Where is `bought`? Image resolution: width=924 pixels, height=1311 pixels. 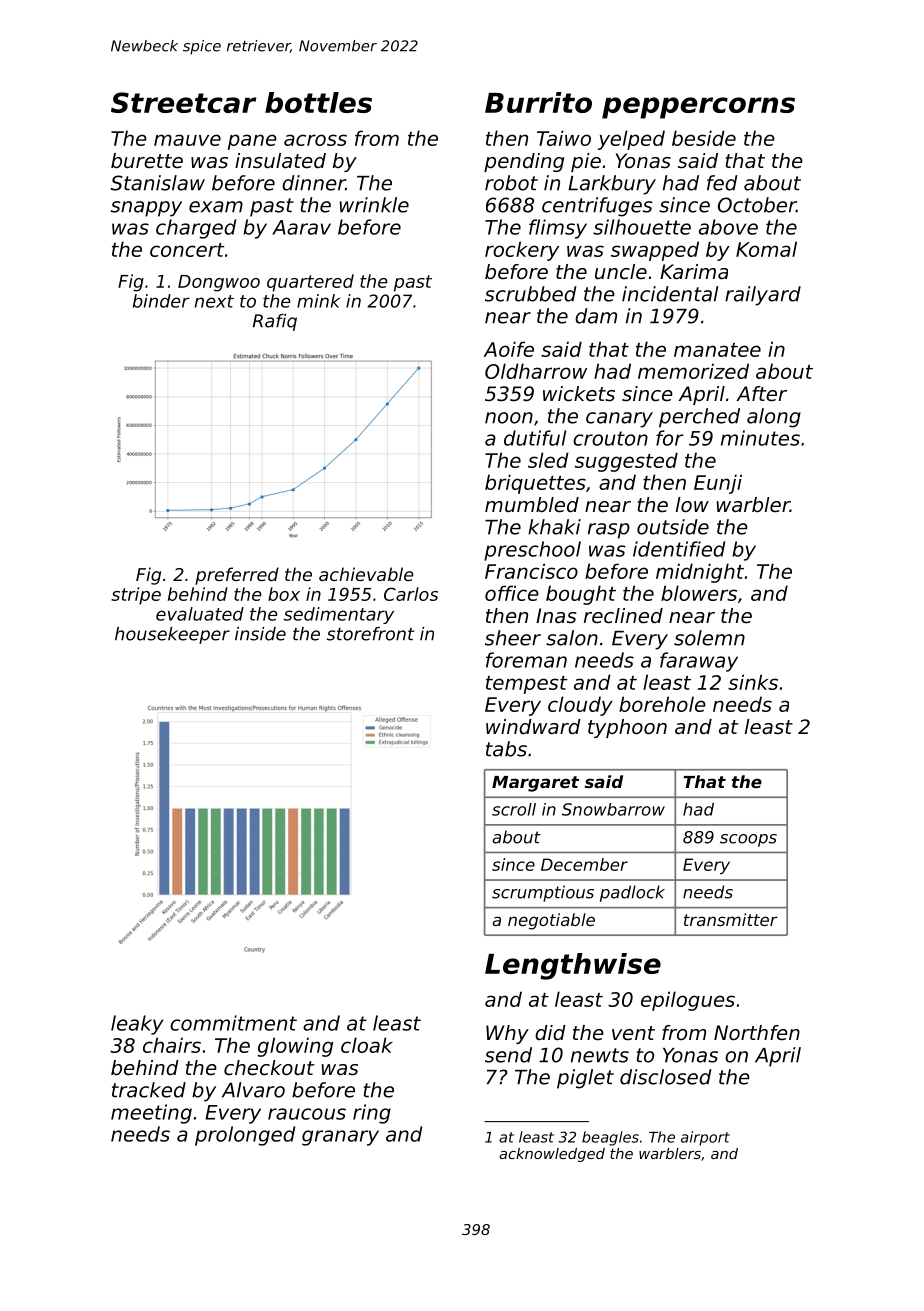 bought is located at coordinates (581, 595).
